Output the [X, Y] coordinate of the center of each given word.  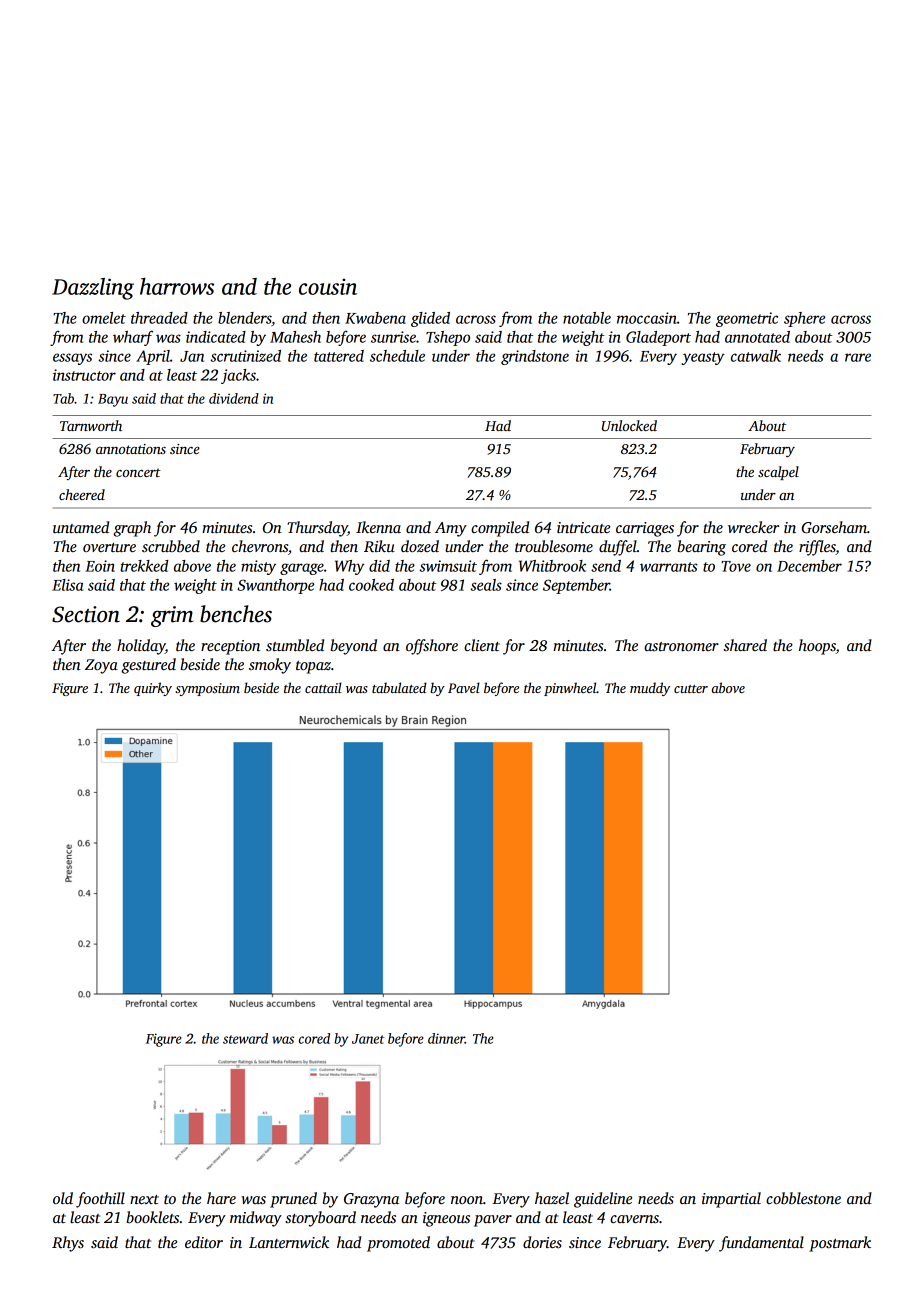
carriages [645, 529]
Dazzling [93, 289]
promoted [398, 1244]
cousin [328, 287]
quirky [153, 689]
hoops [817, 647]
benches [236, 614]
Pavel [464, 687]
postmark [840, 1244]
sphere [804, 319]
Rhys [68, 1244]
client [482, 645]
